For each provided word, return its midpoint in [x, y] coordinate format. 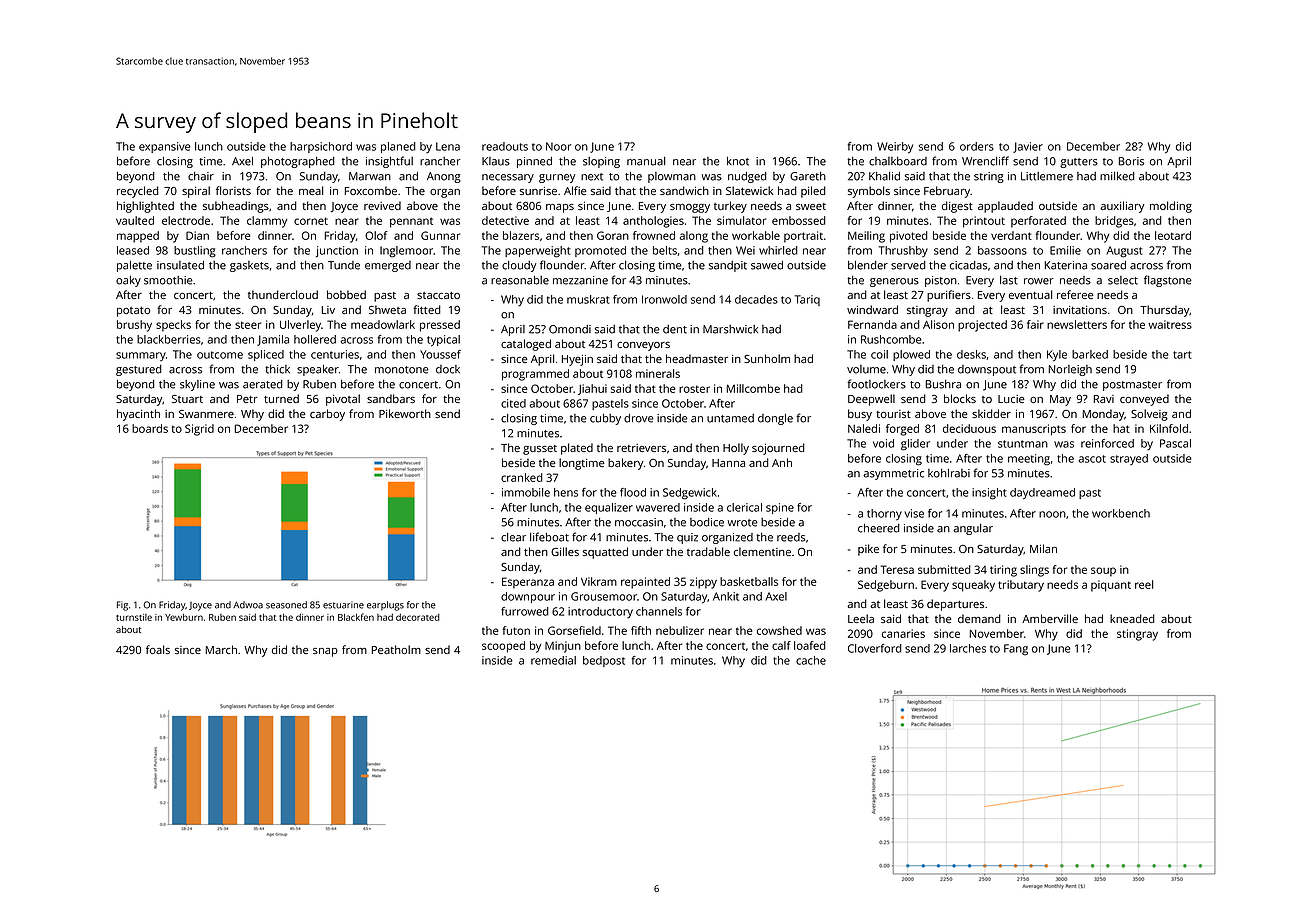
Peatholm [396, 649]
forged [902, 430]
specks [173, 326]
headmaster [697, 358]
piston [941, 281]
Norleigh [1070, 370]
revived [382, 205]
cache [811, 660]
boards [150, 428]
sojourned [778, 449]
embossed [799, 220]
